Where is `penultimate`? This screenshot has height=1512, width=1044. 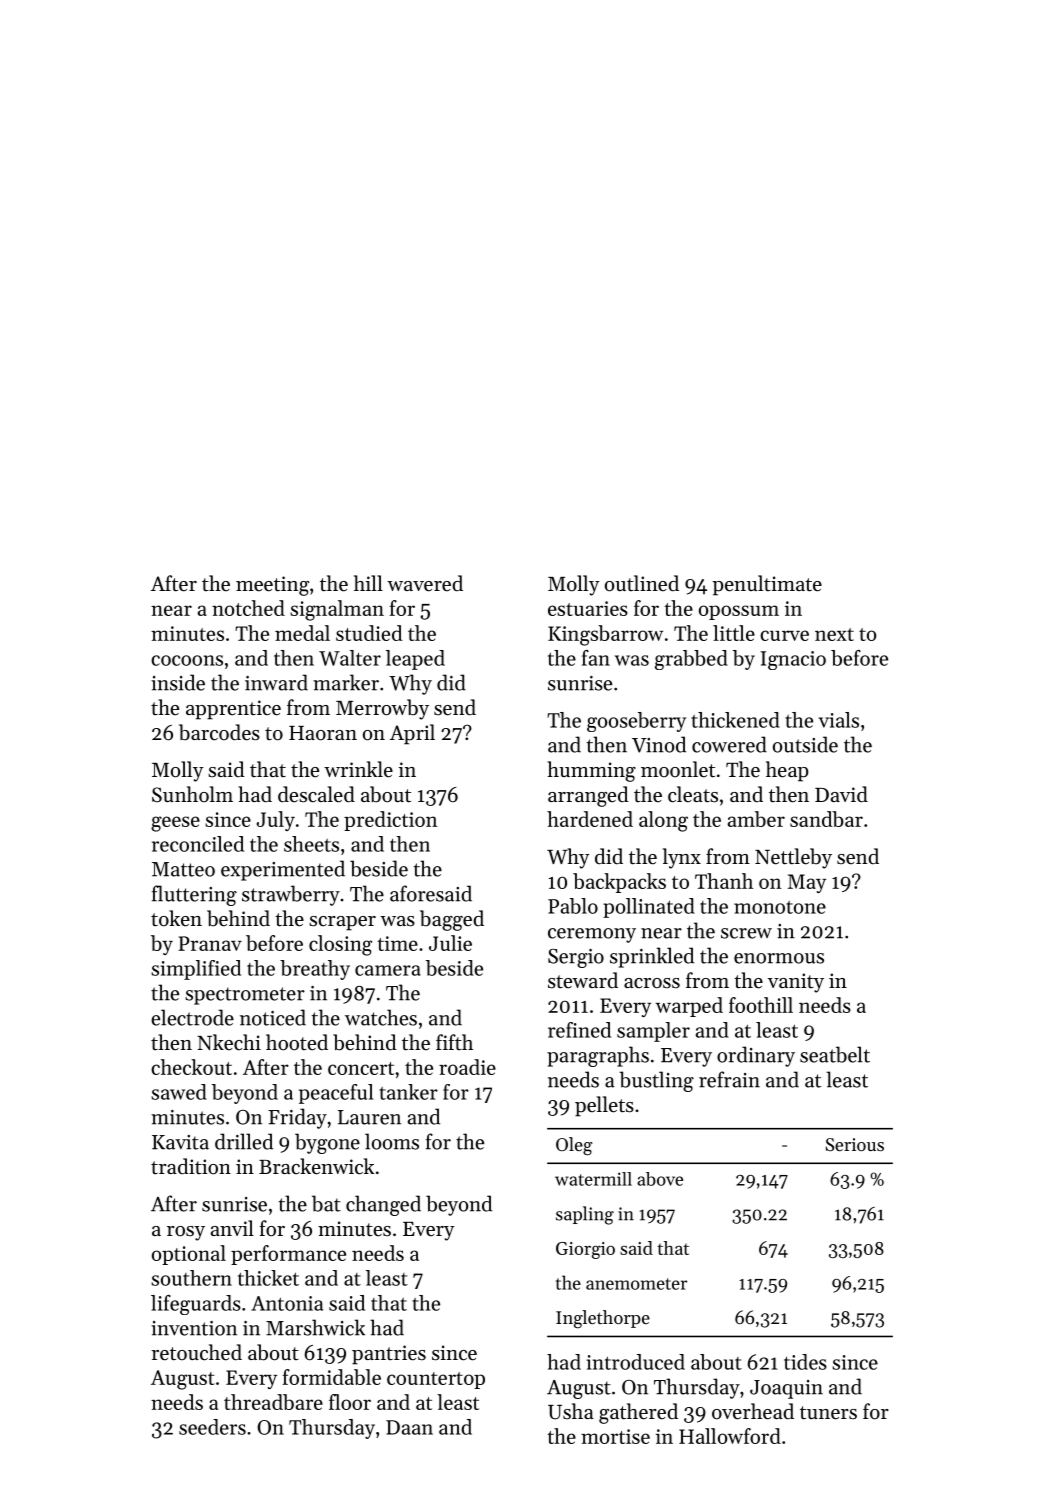
penultimate is located at coordinates (767, 585).
